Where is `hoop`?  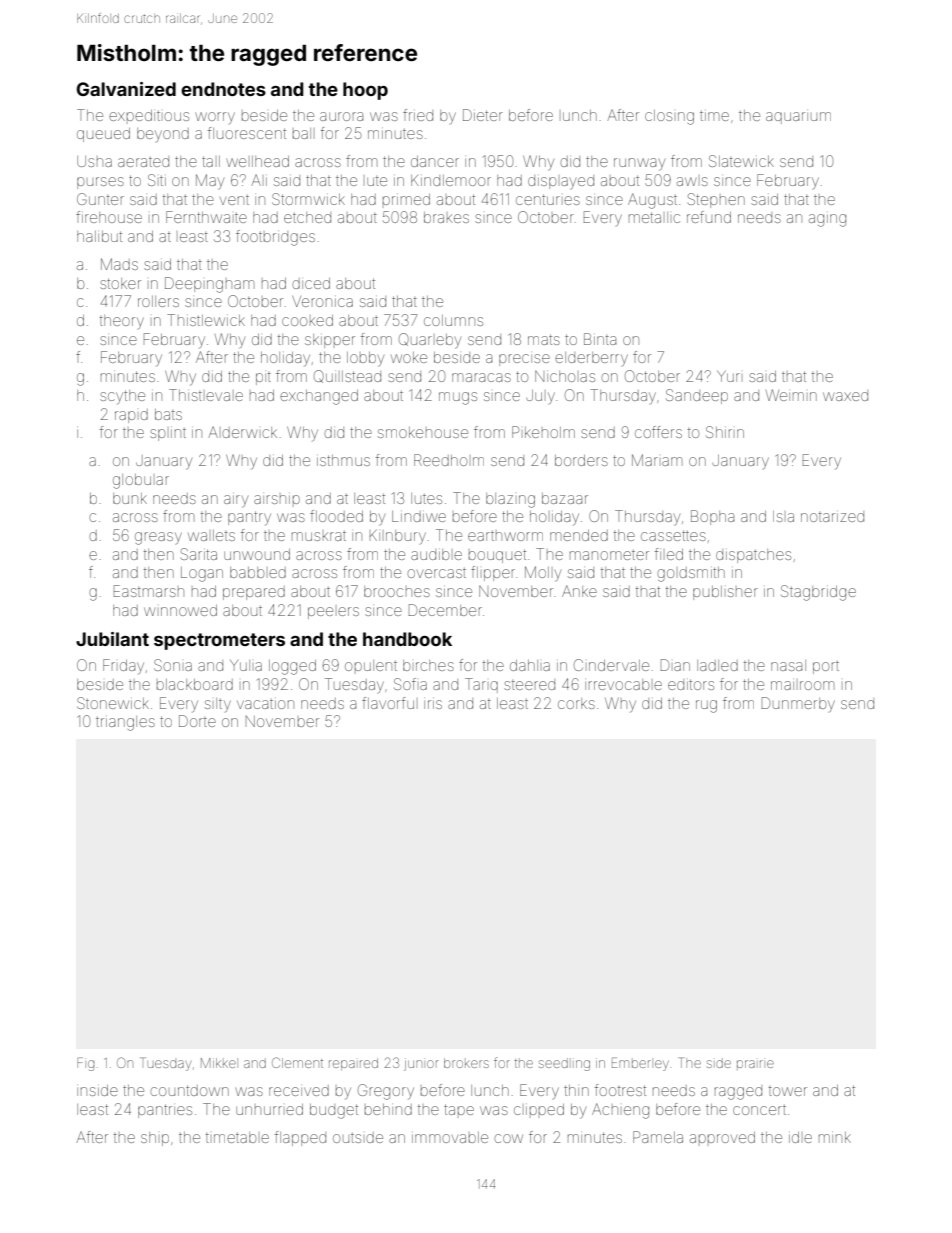
hoop is located at coordinates (365, 91).
